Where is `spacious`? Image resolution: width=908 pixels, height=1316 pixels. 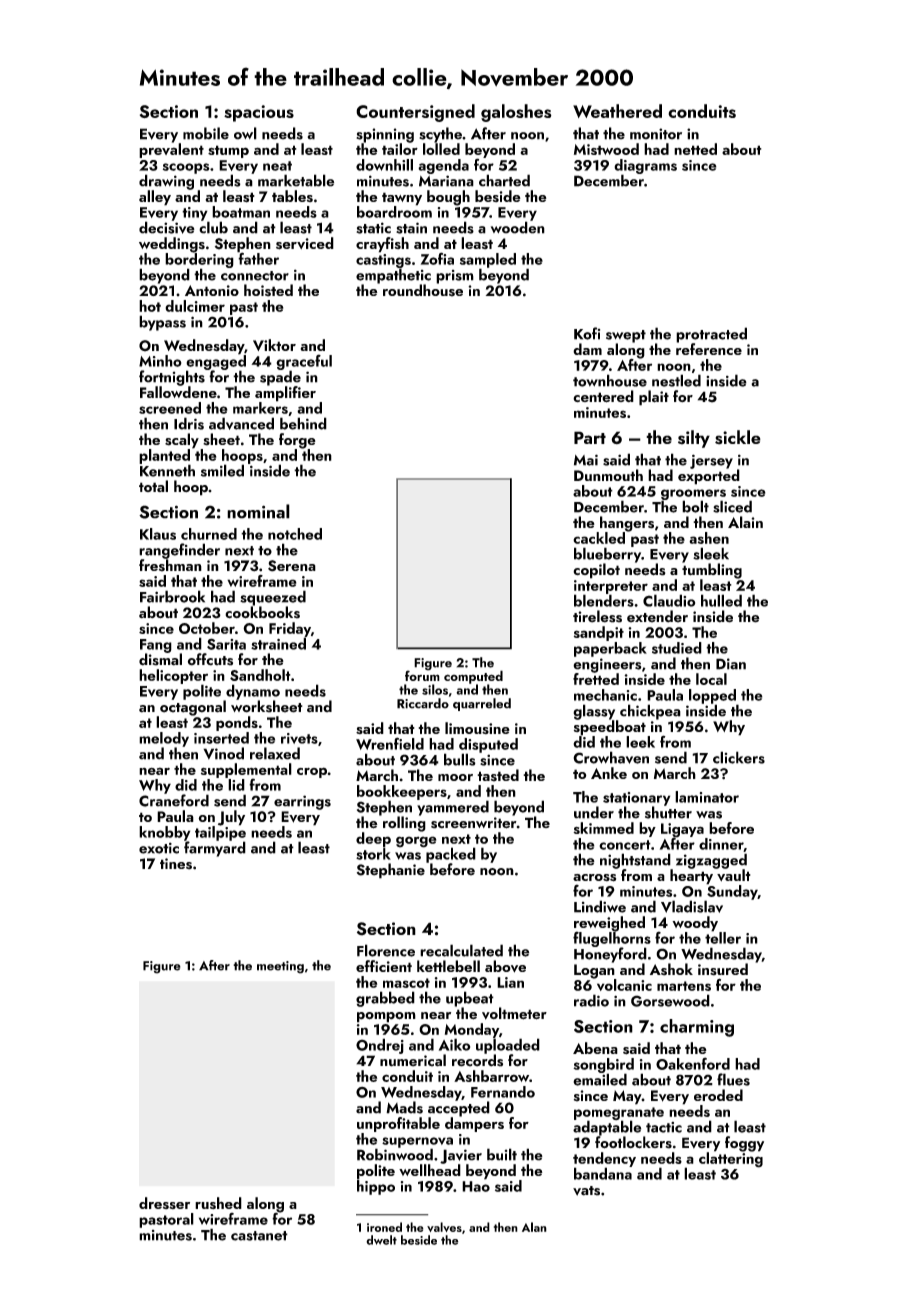 spacious is located at coordinates (259, 113).
